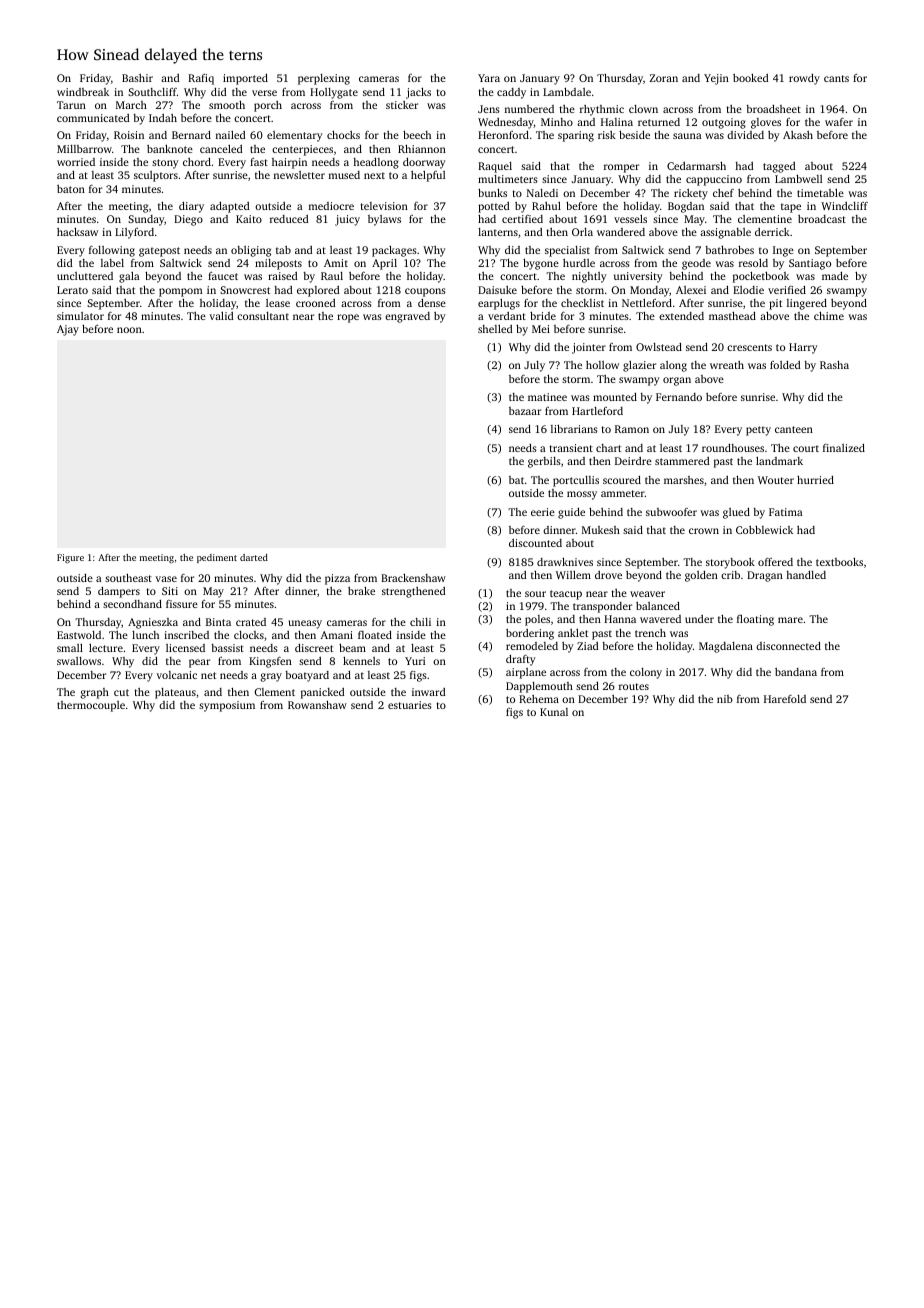 This screenshot has height=1308, width=924. What do you see at coordinates (495, 167) in the screenshot?
I see `Raquel` at bounding box center [495, 167].
